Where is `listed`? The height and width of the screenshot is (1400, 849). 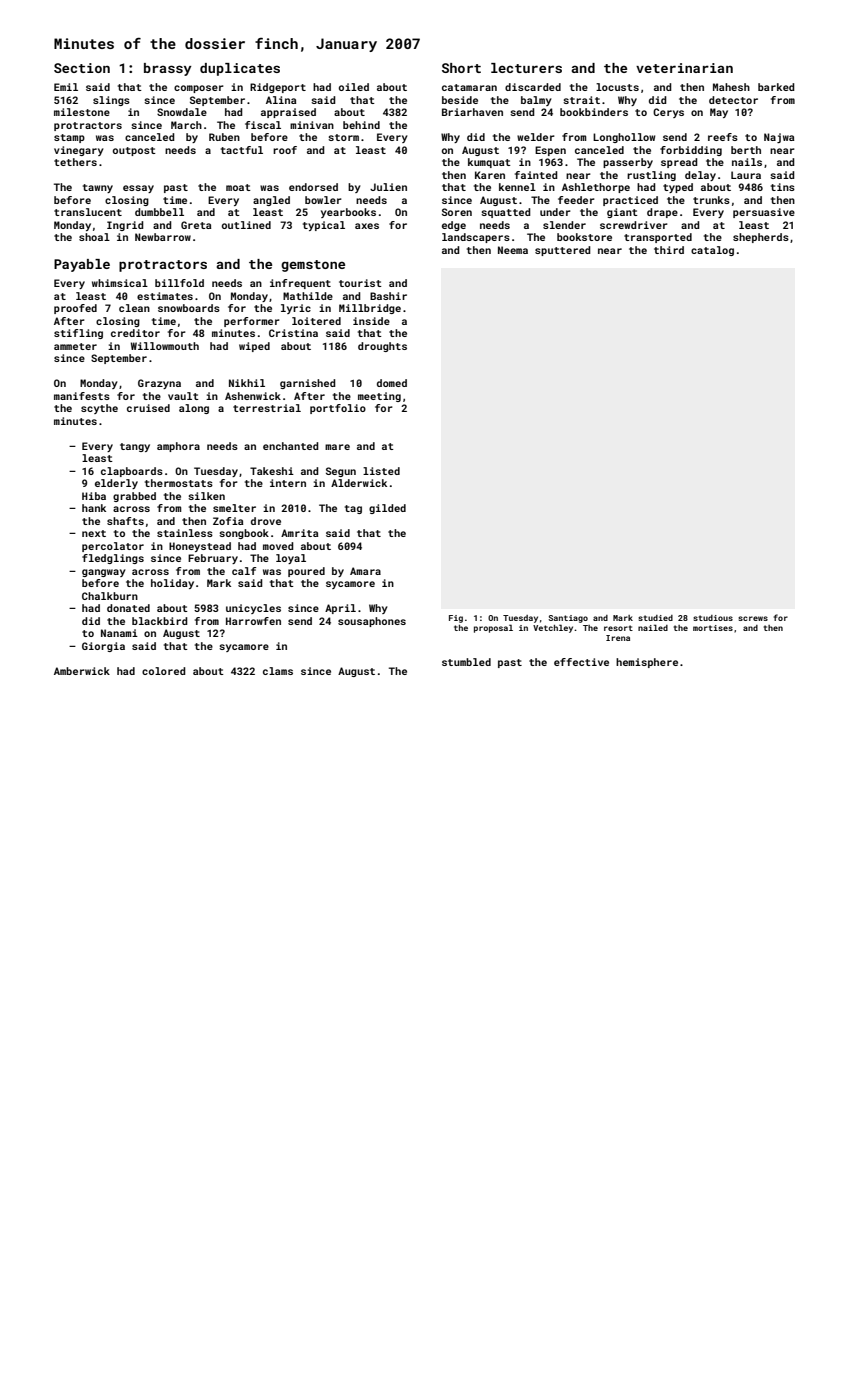
listed is located at coordinates (381, 471).
